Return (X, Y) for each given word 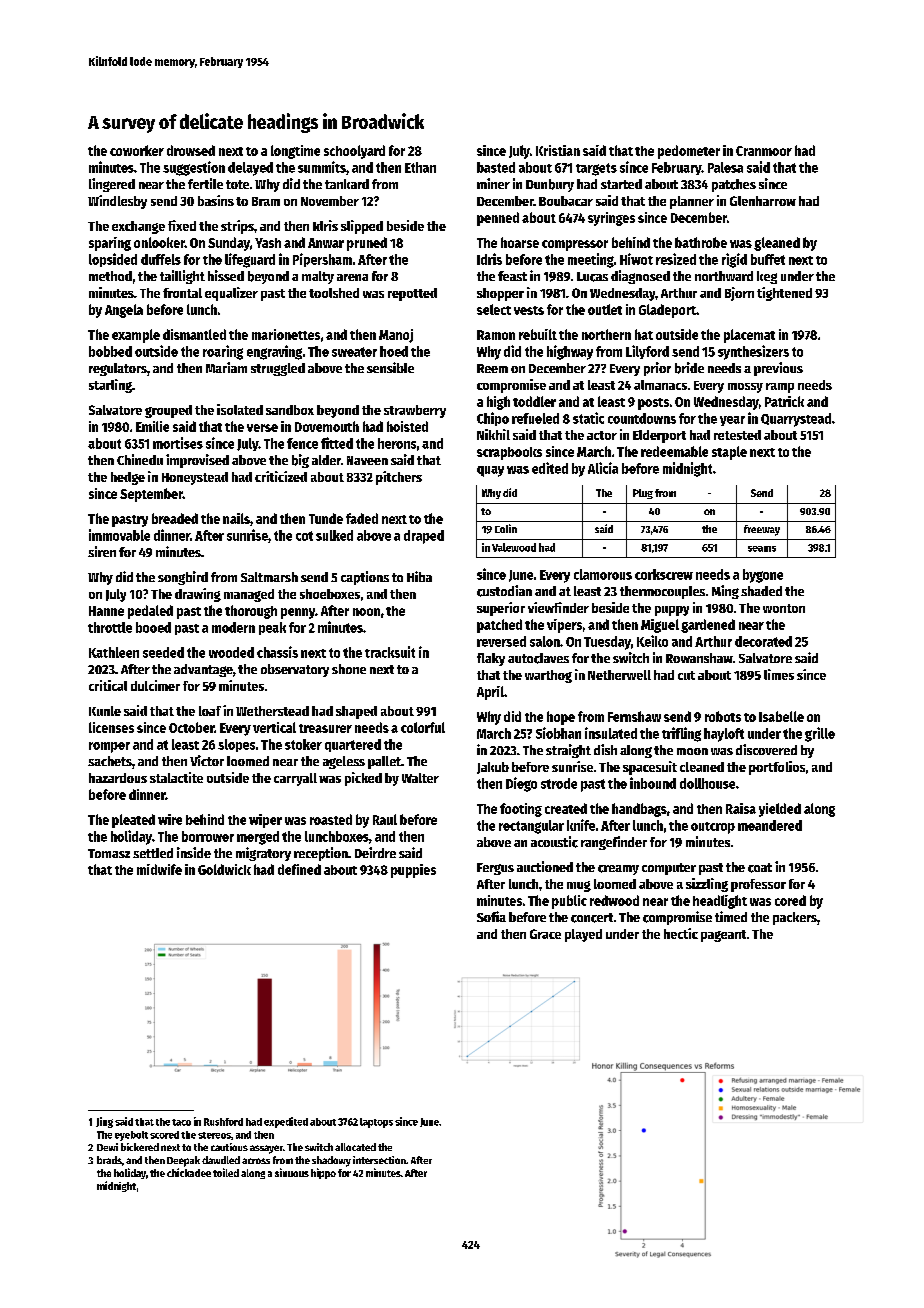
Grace (545, 934)
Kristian (558, 150)
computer (669, 869)
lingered (112, 185)
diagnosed (640, 277)
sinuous (292, 1172)
